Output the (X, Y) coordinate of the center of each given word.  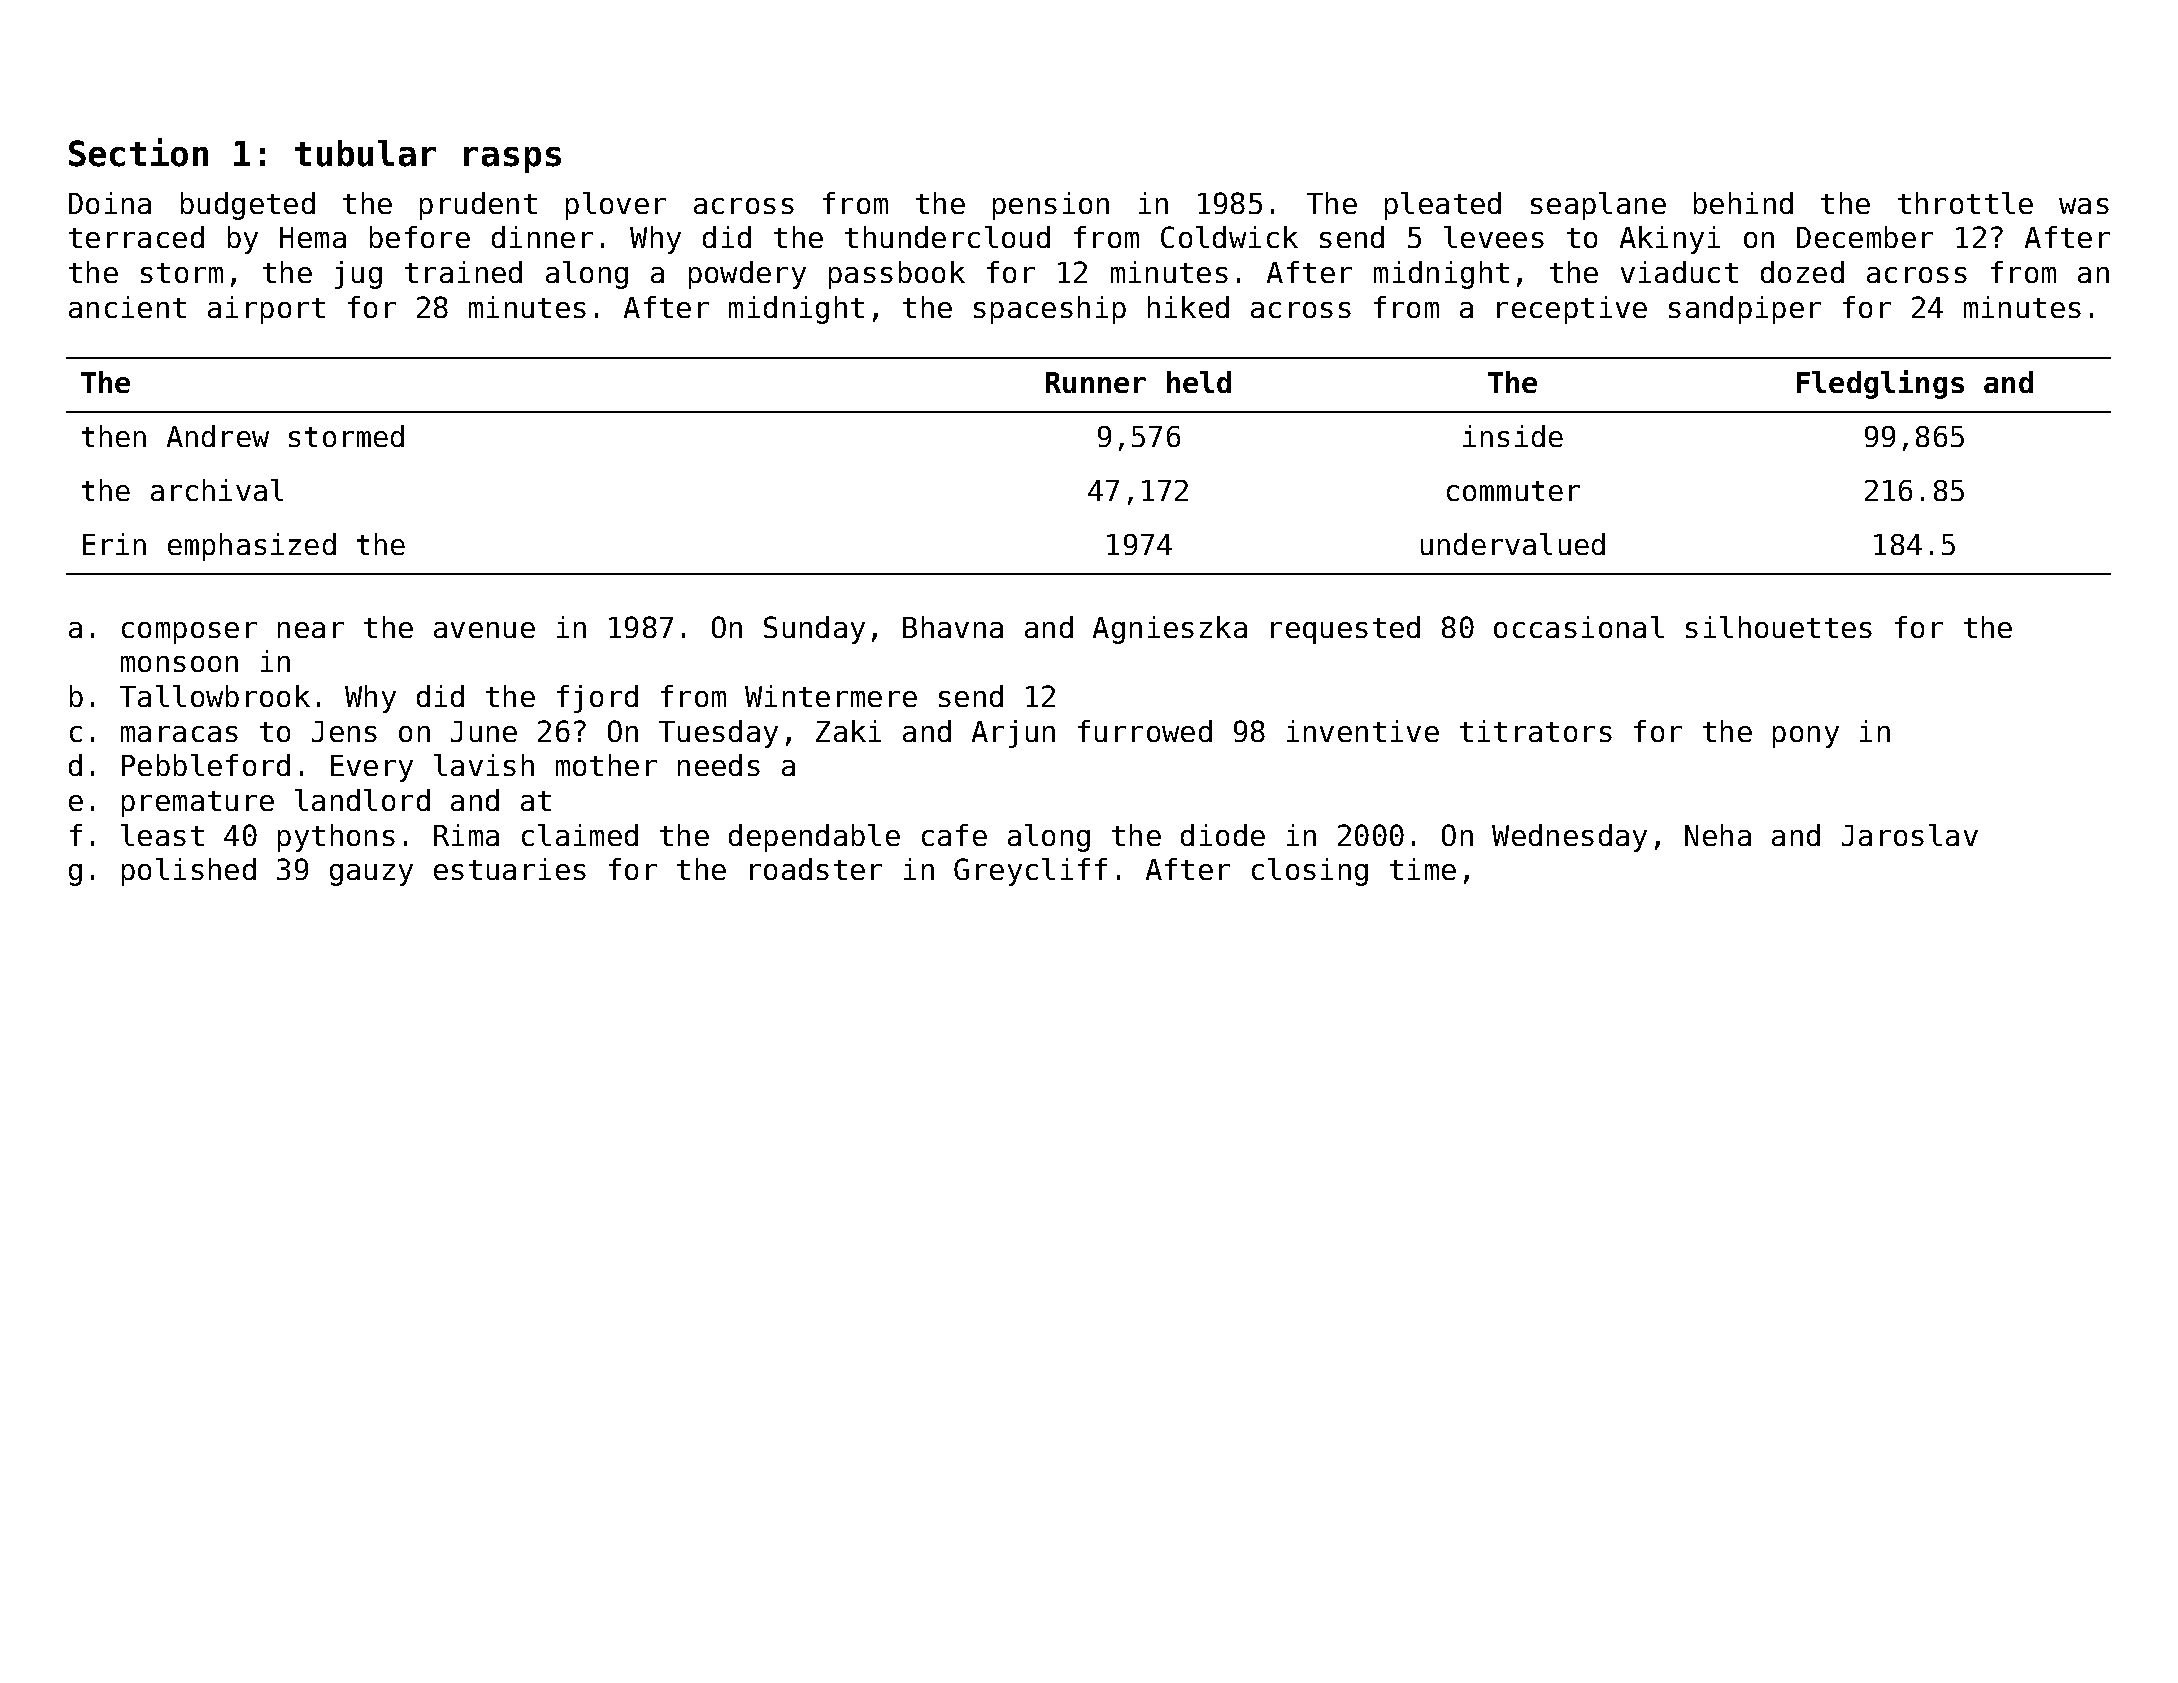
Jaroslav (1910, 835)
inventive (1363, 731)
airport (266, 310)
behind (1743, 203)
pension (1051, 206)
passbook (897, 275)
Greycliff (1030, 872)
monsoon (179, 664)
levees (1494, 237)
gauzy (371, 875)
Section (138, 152)
